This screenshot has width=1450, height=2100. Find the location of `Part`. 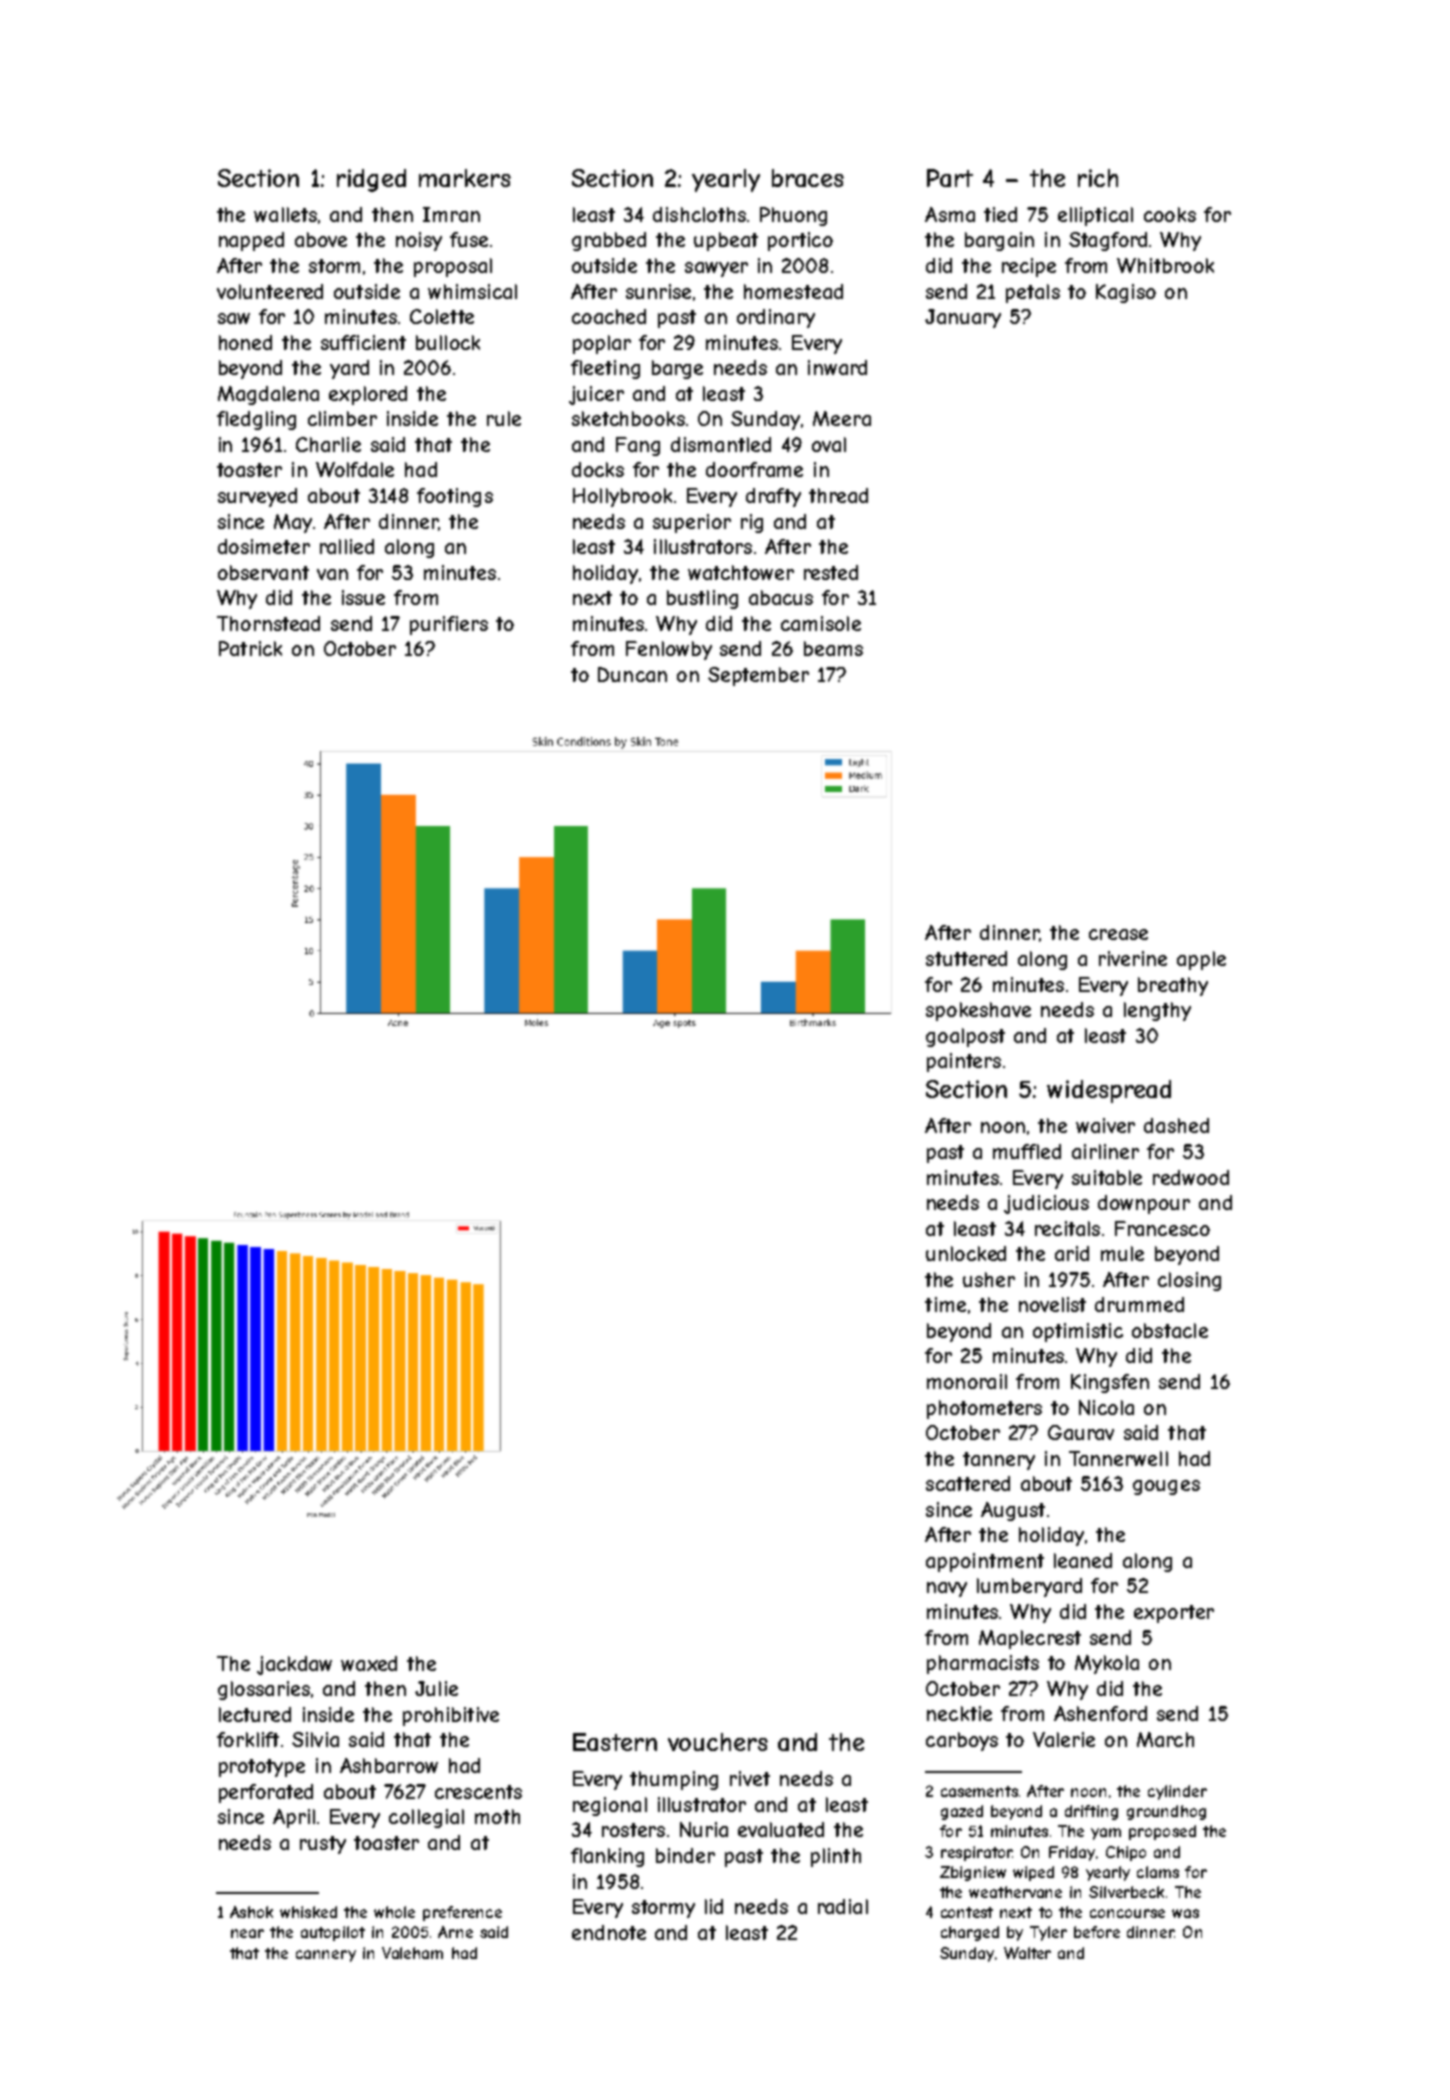

Part is located at coordinates (950, 178).
